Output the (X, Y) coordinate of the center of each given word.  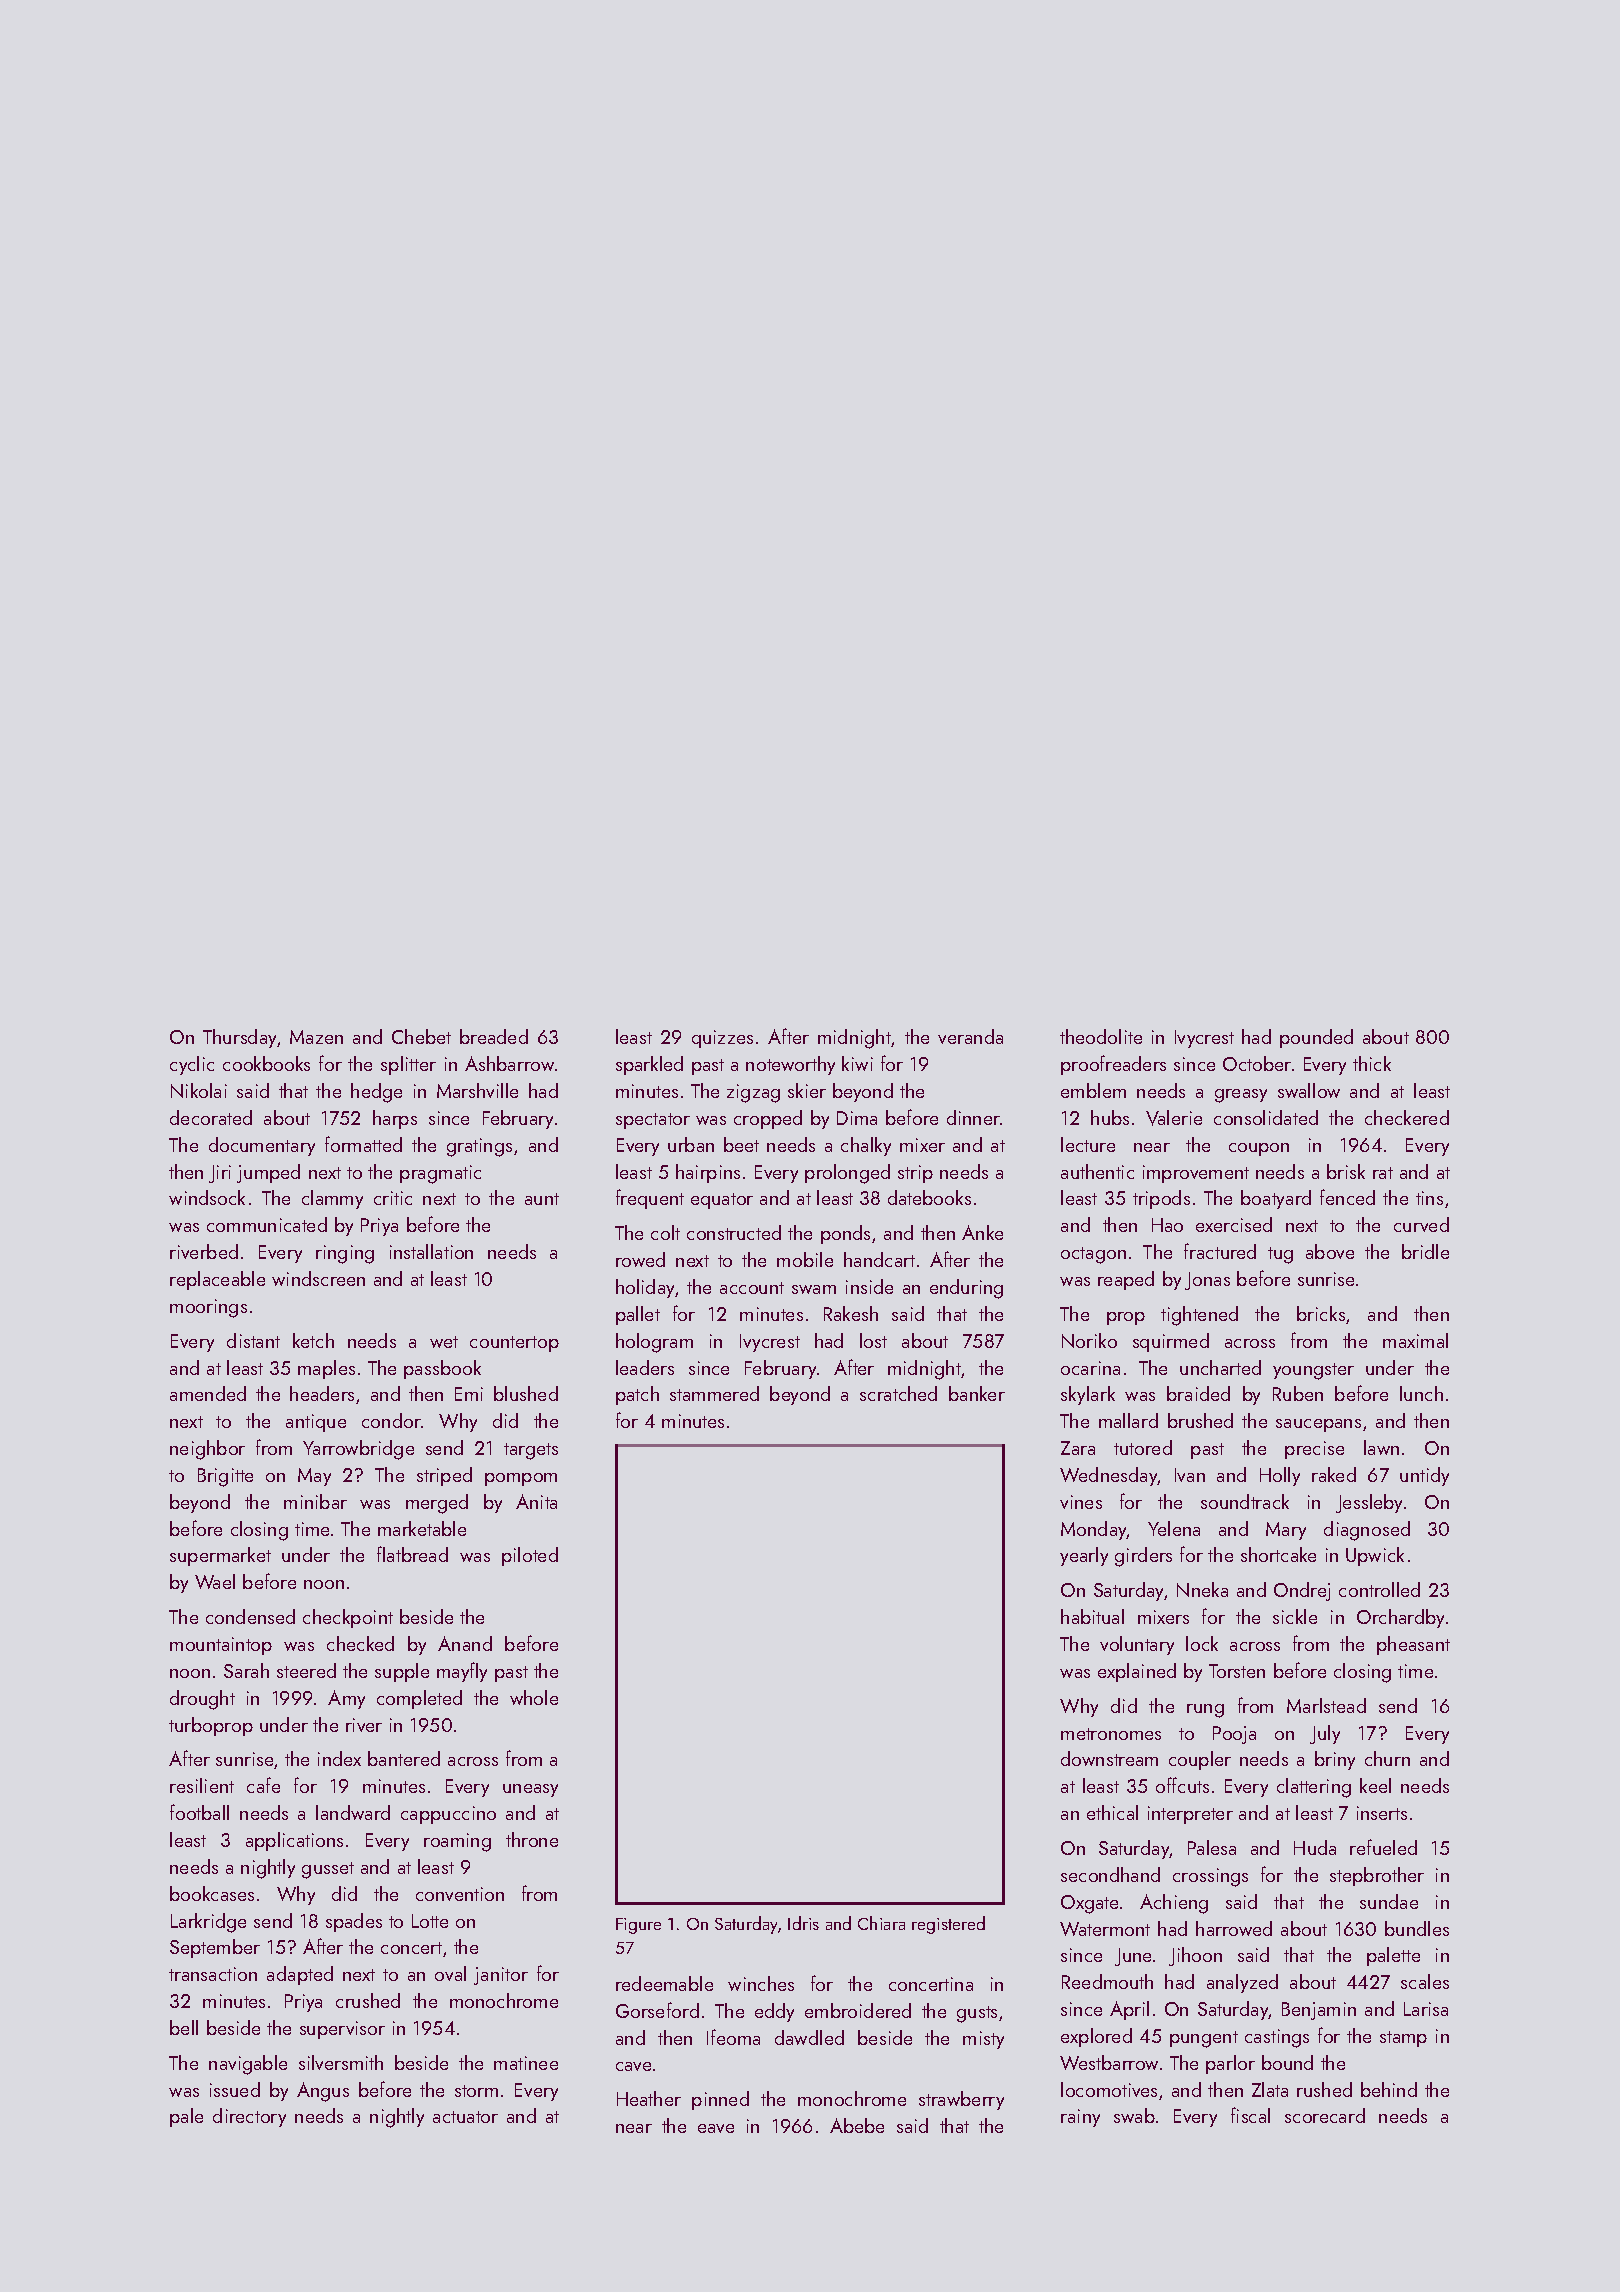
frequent (650, 1199)
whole (534, 1697)
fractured (1220, 1251)
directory (249, 2117)
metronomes (1111, 1734)
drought (202, 1700)
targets (531, 1451)
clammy (332, 1199)
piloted (530, 1556)
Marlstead (1326, 1705)
